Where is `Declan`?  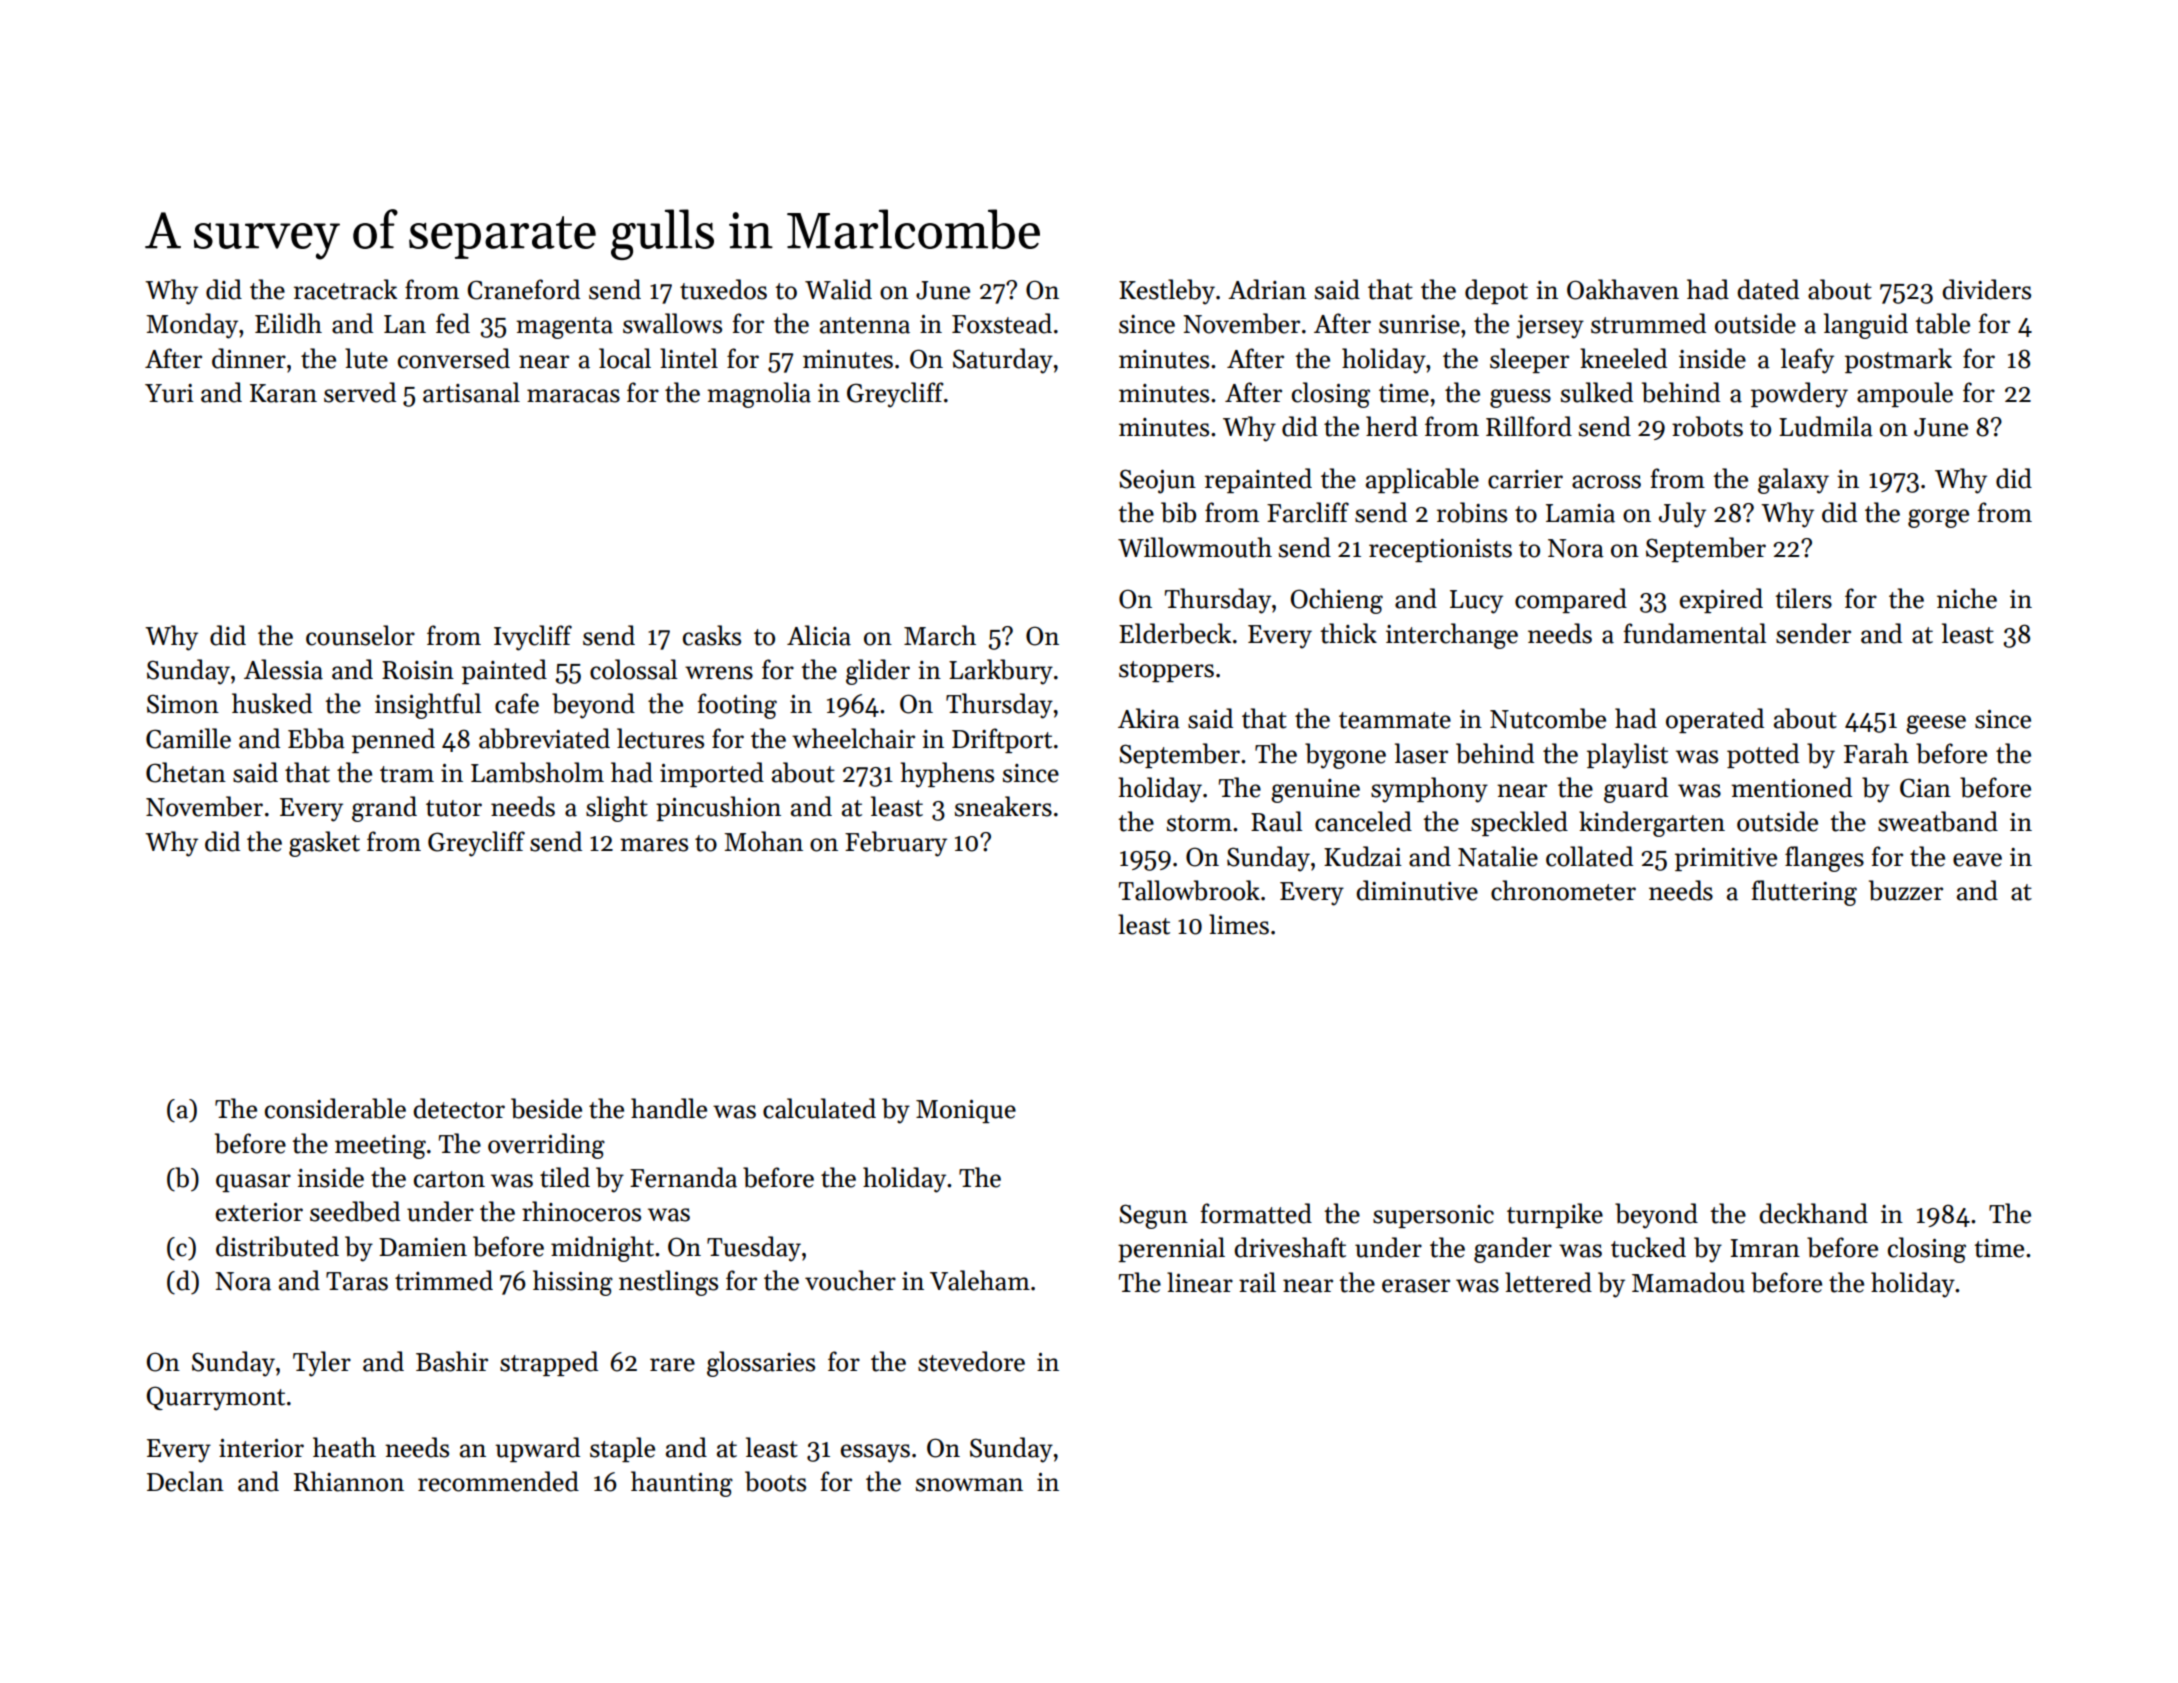
Declan is located at coordinates (185, 1481).
